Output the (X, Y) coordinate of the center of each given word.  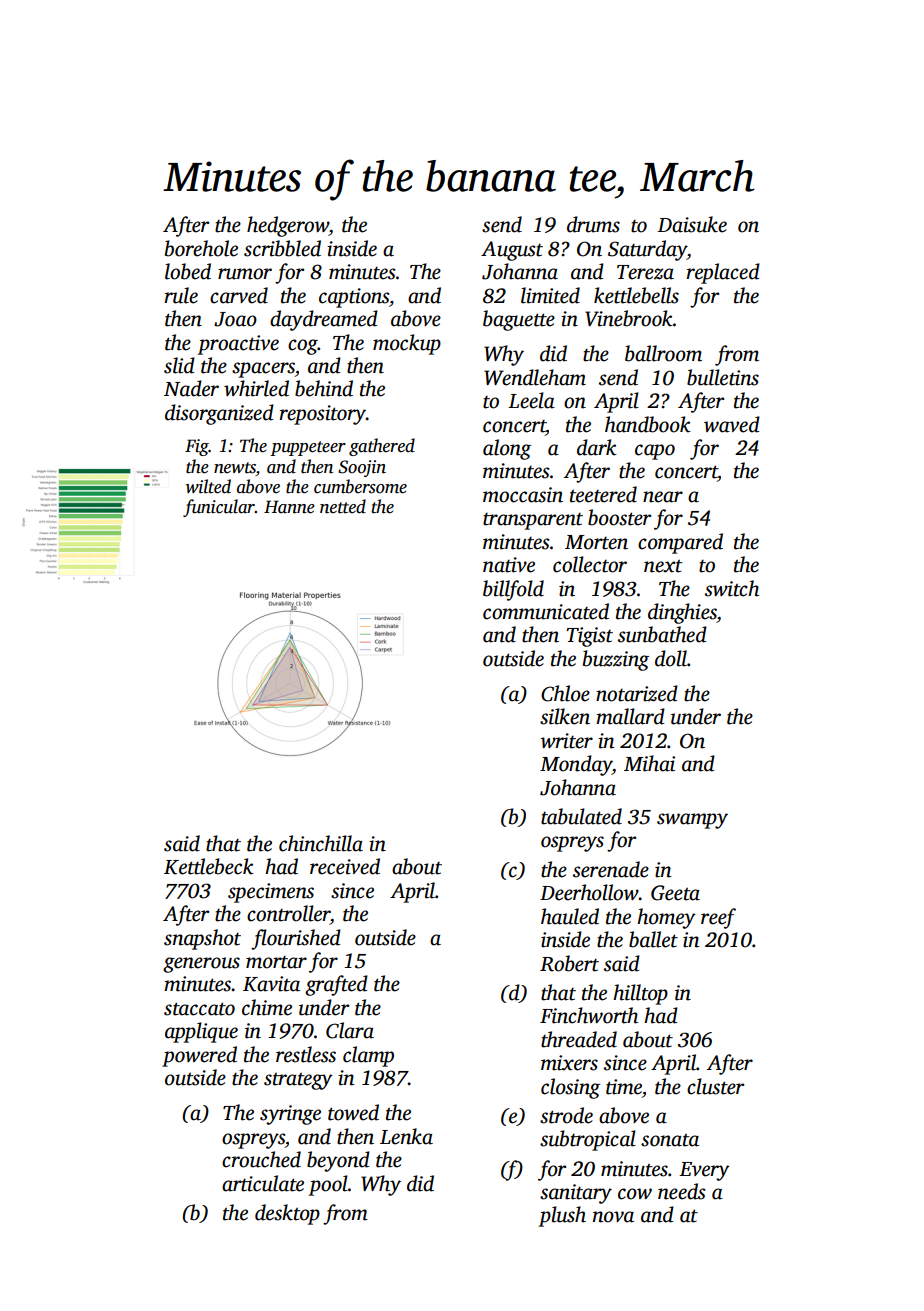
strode (566, 1115)
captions (354, 298)
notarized (637, 693)
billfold (513, 590)
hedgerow (288, 226)
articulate (263, 1183)
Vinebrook (629, 318)
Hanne (289, 507)
